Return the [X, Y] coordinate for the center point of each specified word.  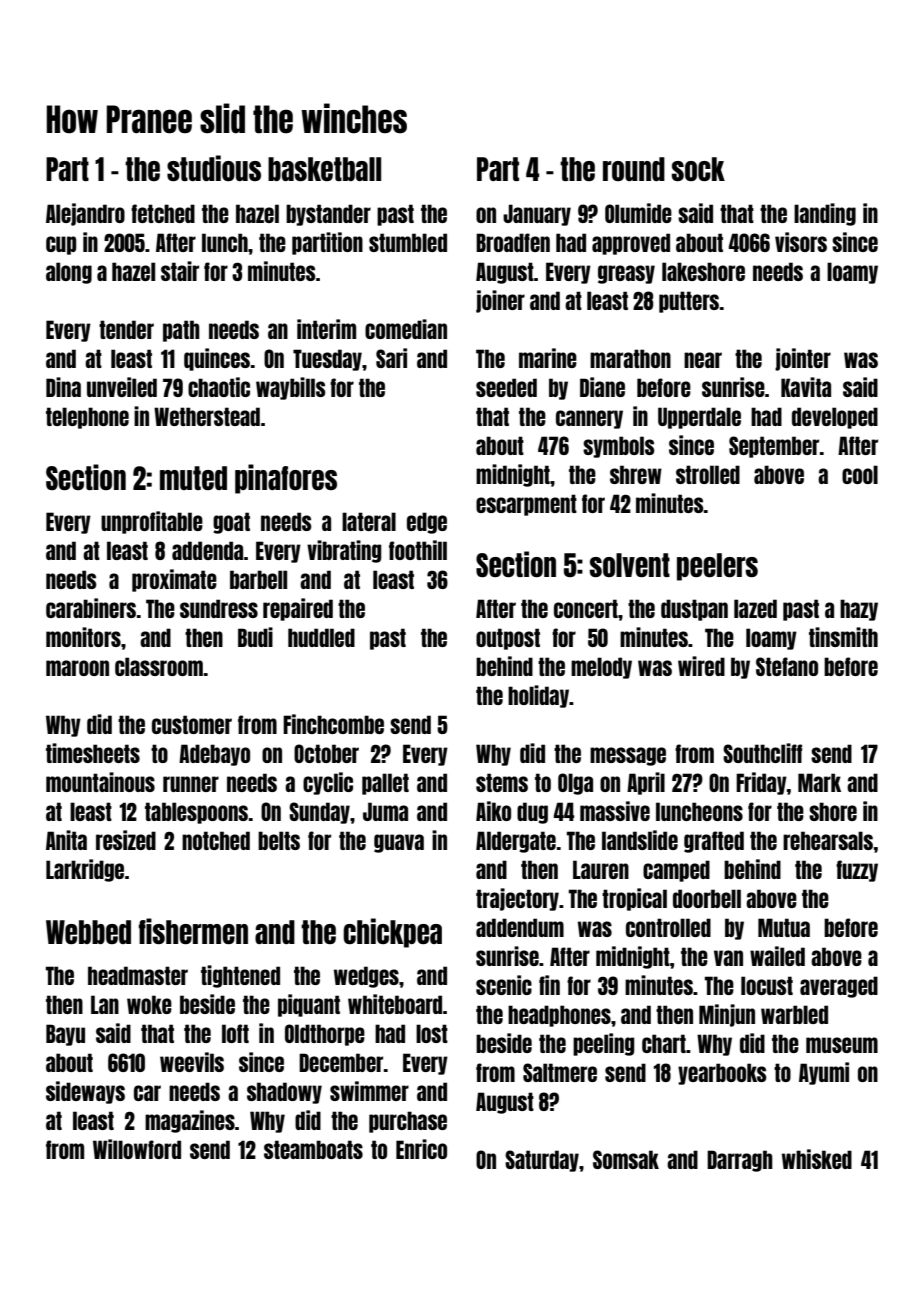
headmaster [138, 975]
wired [701, 666]
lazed [755, 608]
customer [192, 724]
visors [801, 242]
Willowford [137, 1149]
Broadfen [513, 242]
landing [825, 214]
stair [180, 271]
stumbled [408, 242]
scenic [504, 985]
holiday [538, 696]
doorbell [707, 898]
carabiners [91, 608]
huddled [321, 637]
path [181, 331]
